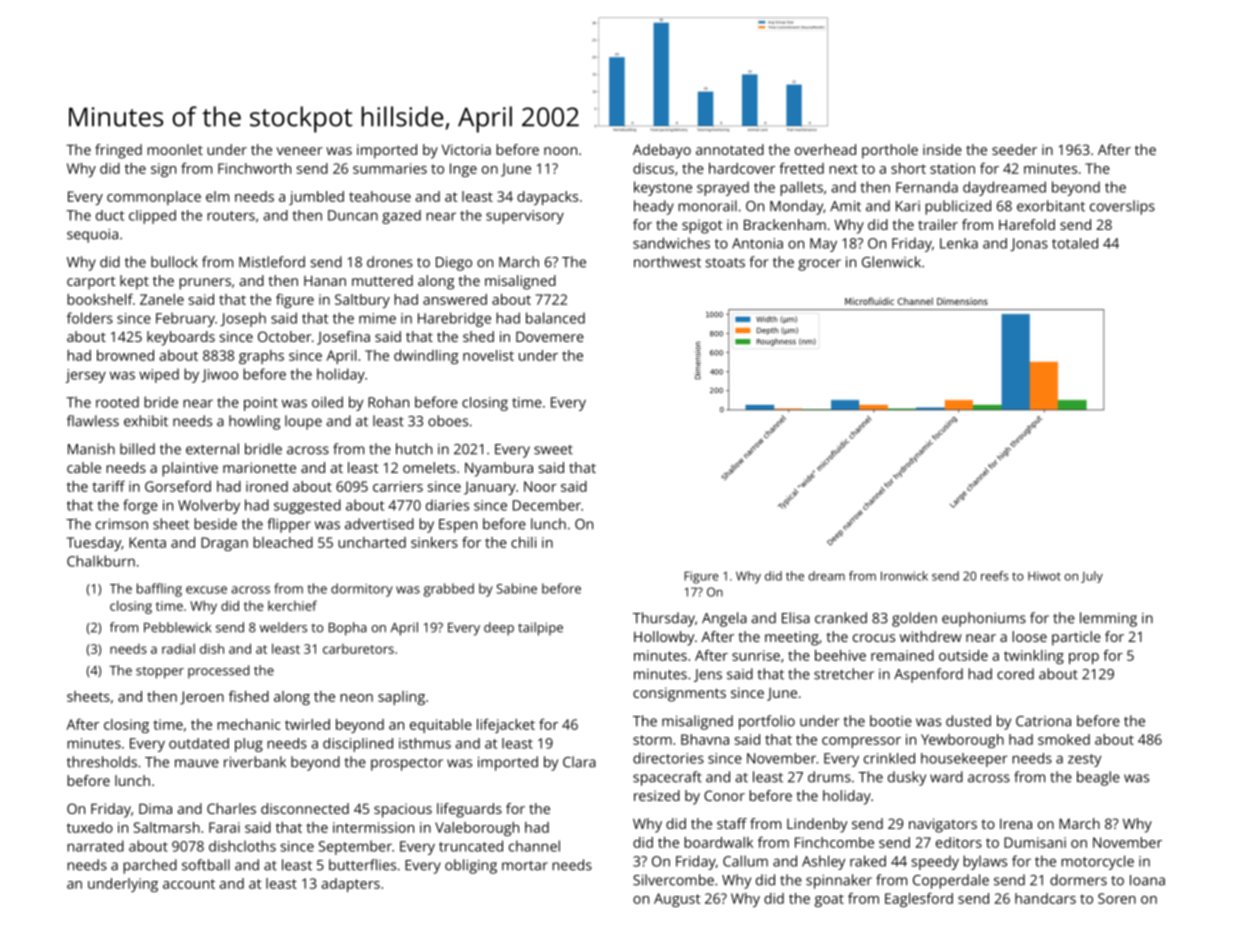 This document has width=1233, height=952. Describe the element at coordinates (1122, 207) in the document. I see `coverslips` at that location.
